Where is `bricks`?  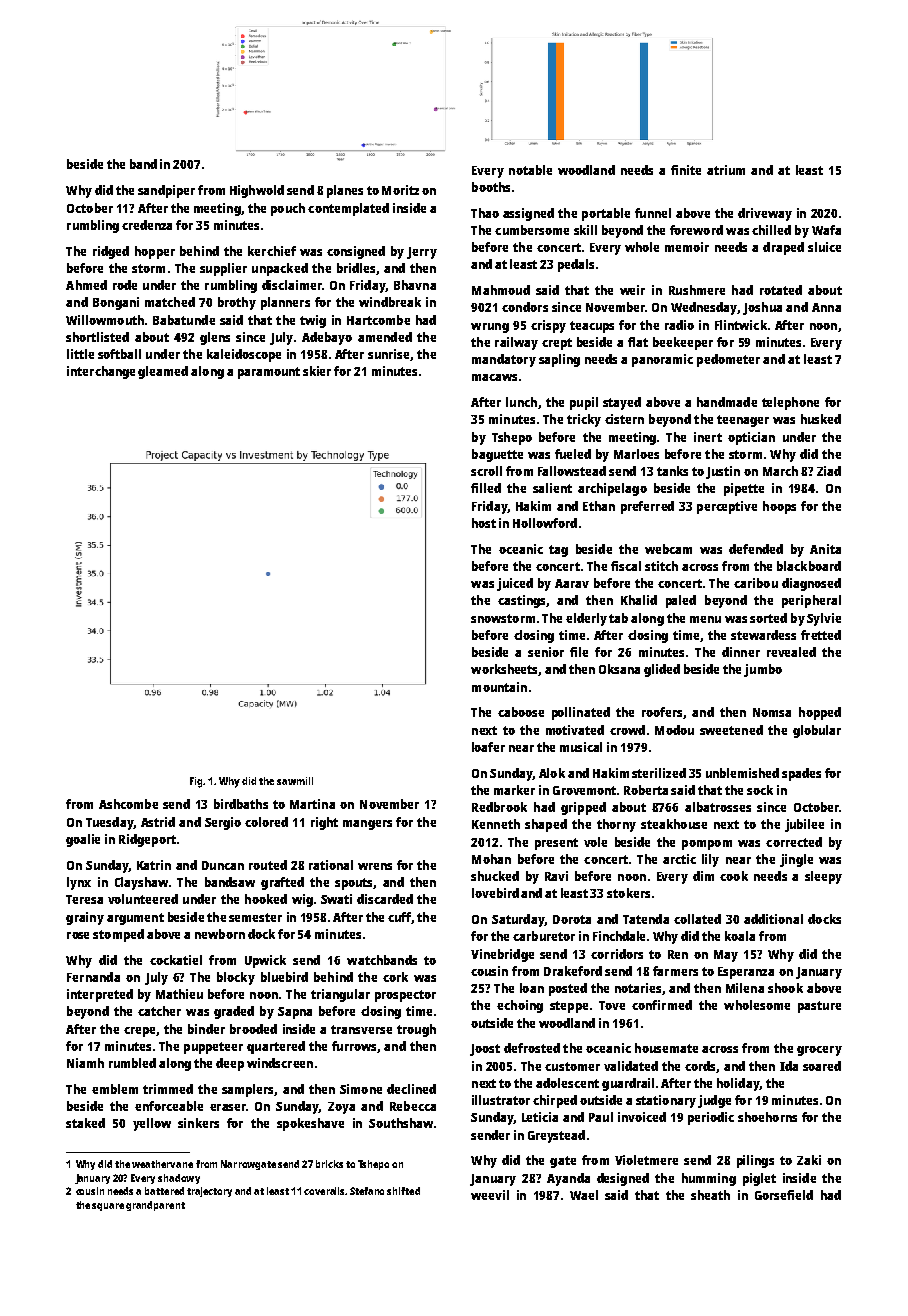
bricks is located at coordinates (329, 1164).
